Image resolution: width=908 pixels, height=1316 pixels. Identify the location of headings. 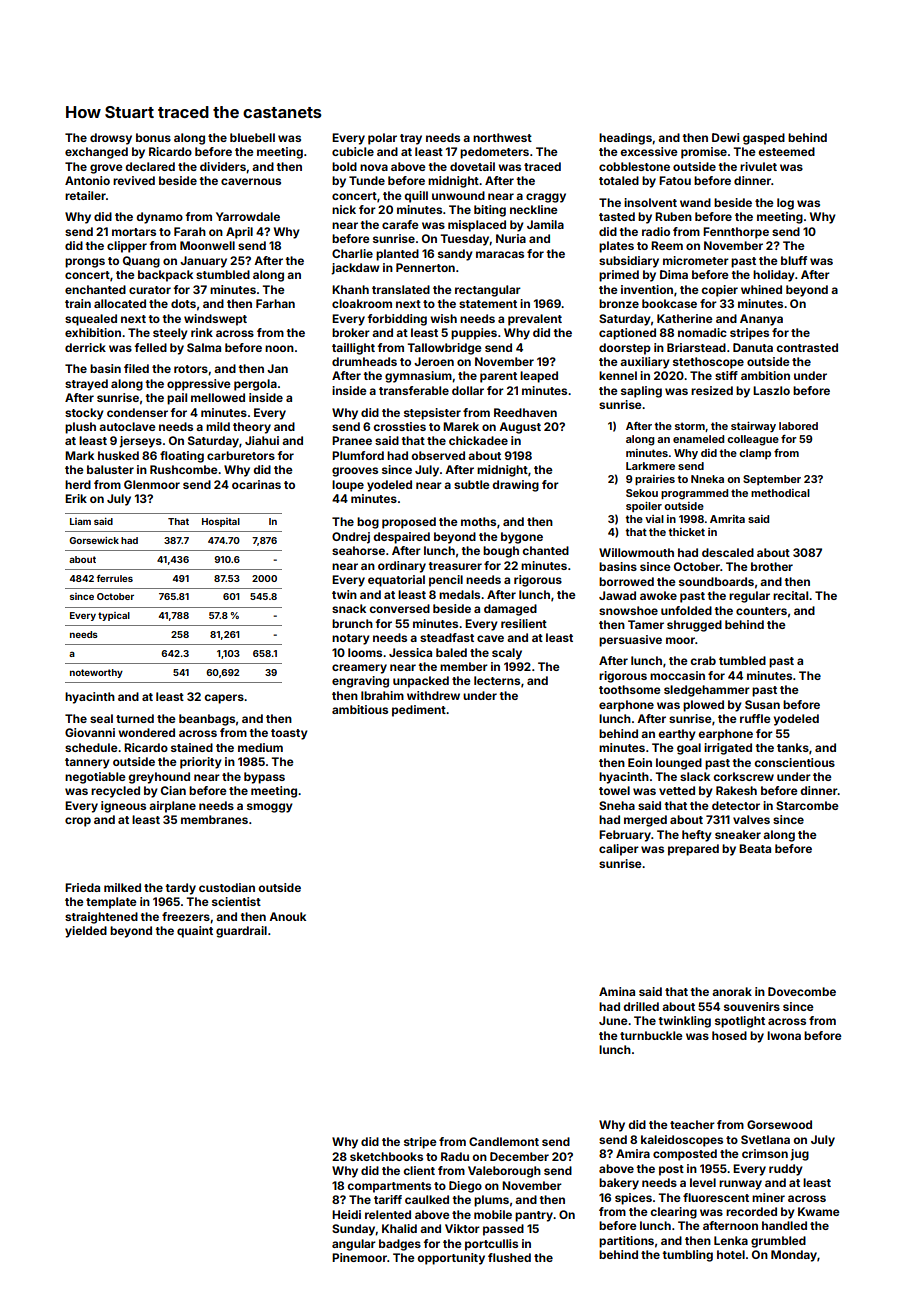
(625, 139).
